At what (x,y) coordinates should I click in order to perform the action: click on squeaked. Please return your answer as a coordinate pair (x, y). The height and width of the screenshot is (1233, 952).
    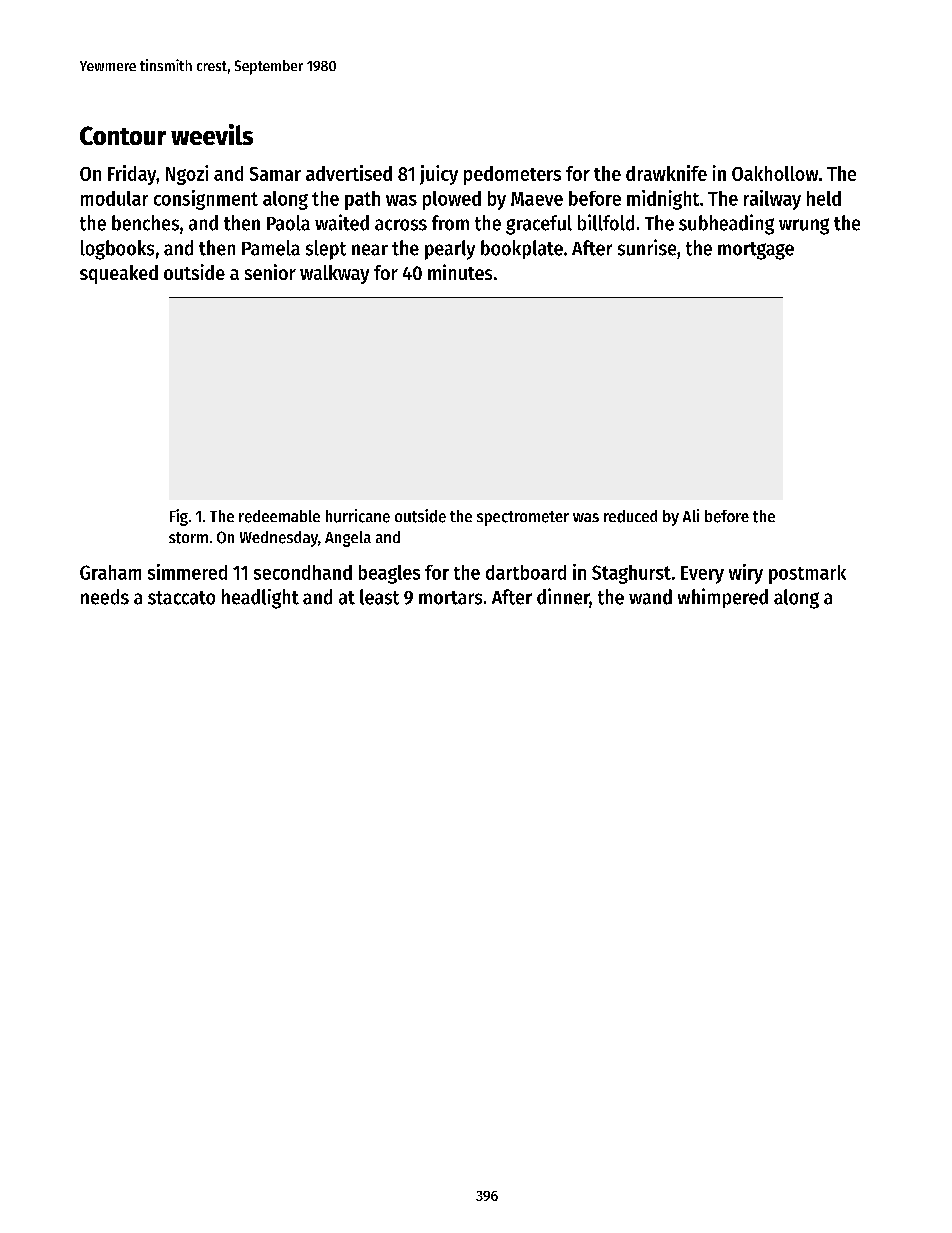
    Looking at the image, I should click on (119, 274).
